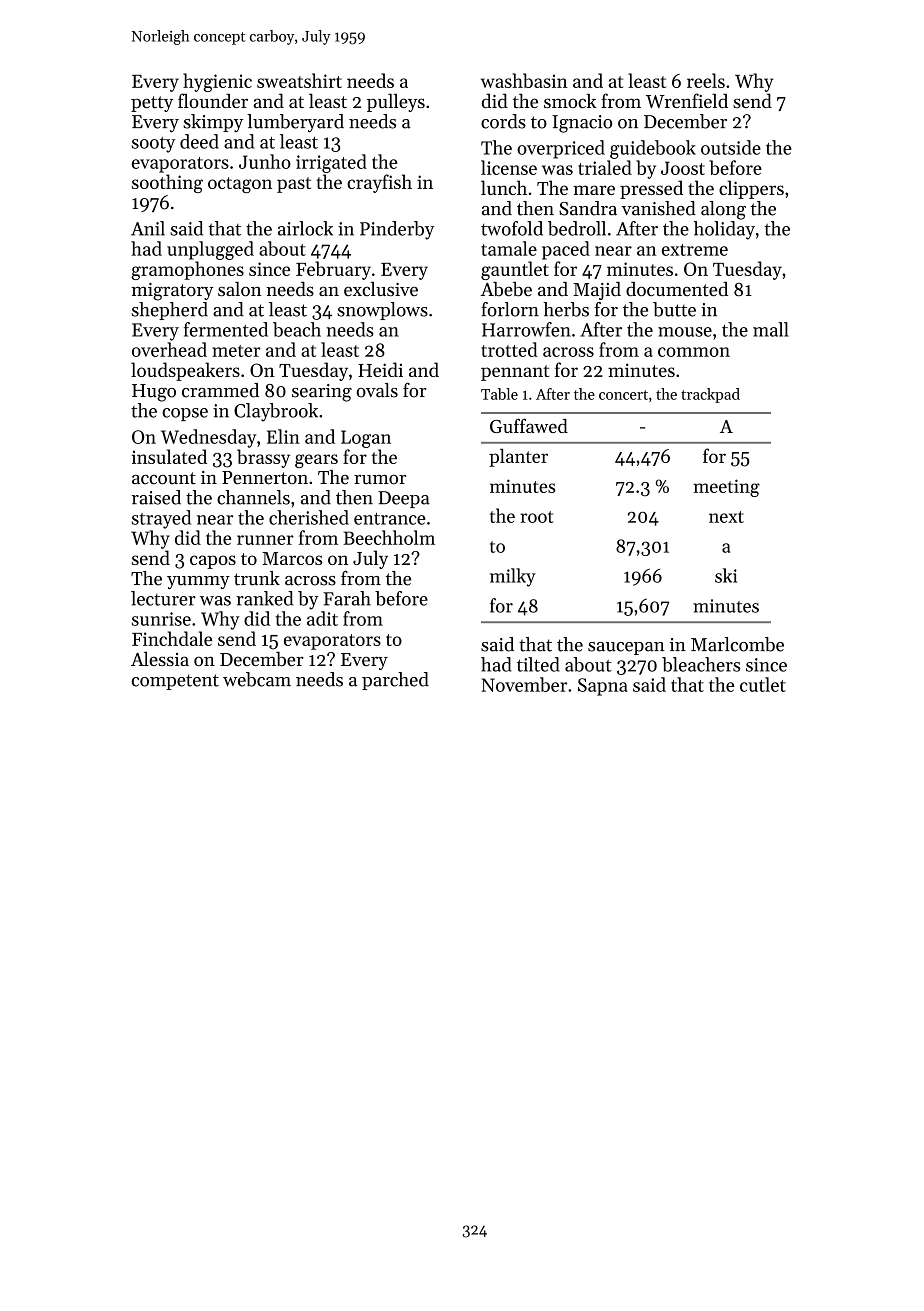 The height and width of the screenshot is (1311, 924). What do you see at coordinates (731, 147) in the screenshot?
I see `outside` at bounding box center [731, 147].
